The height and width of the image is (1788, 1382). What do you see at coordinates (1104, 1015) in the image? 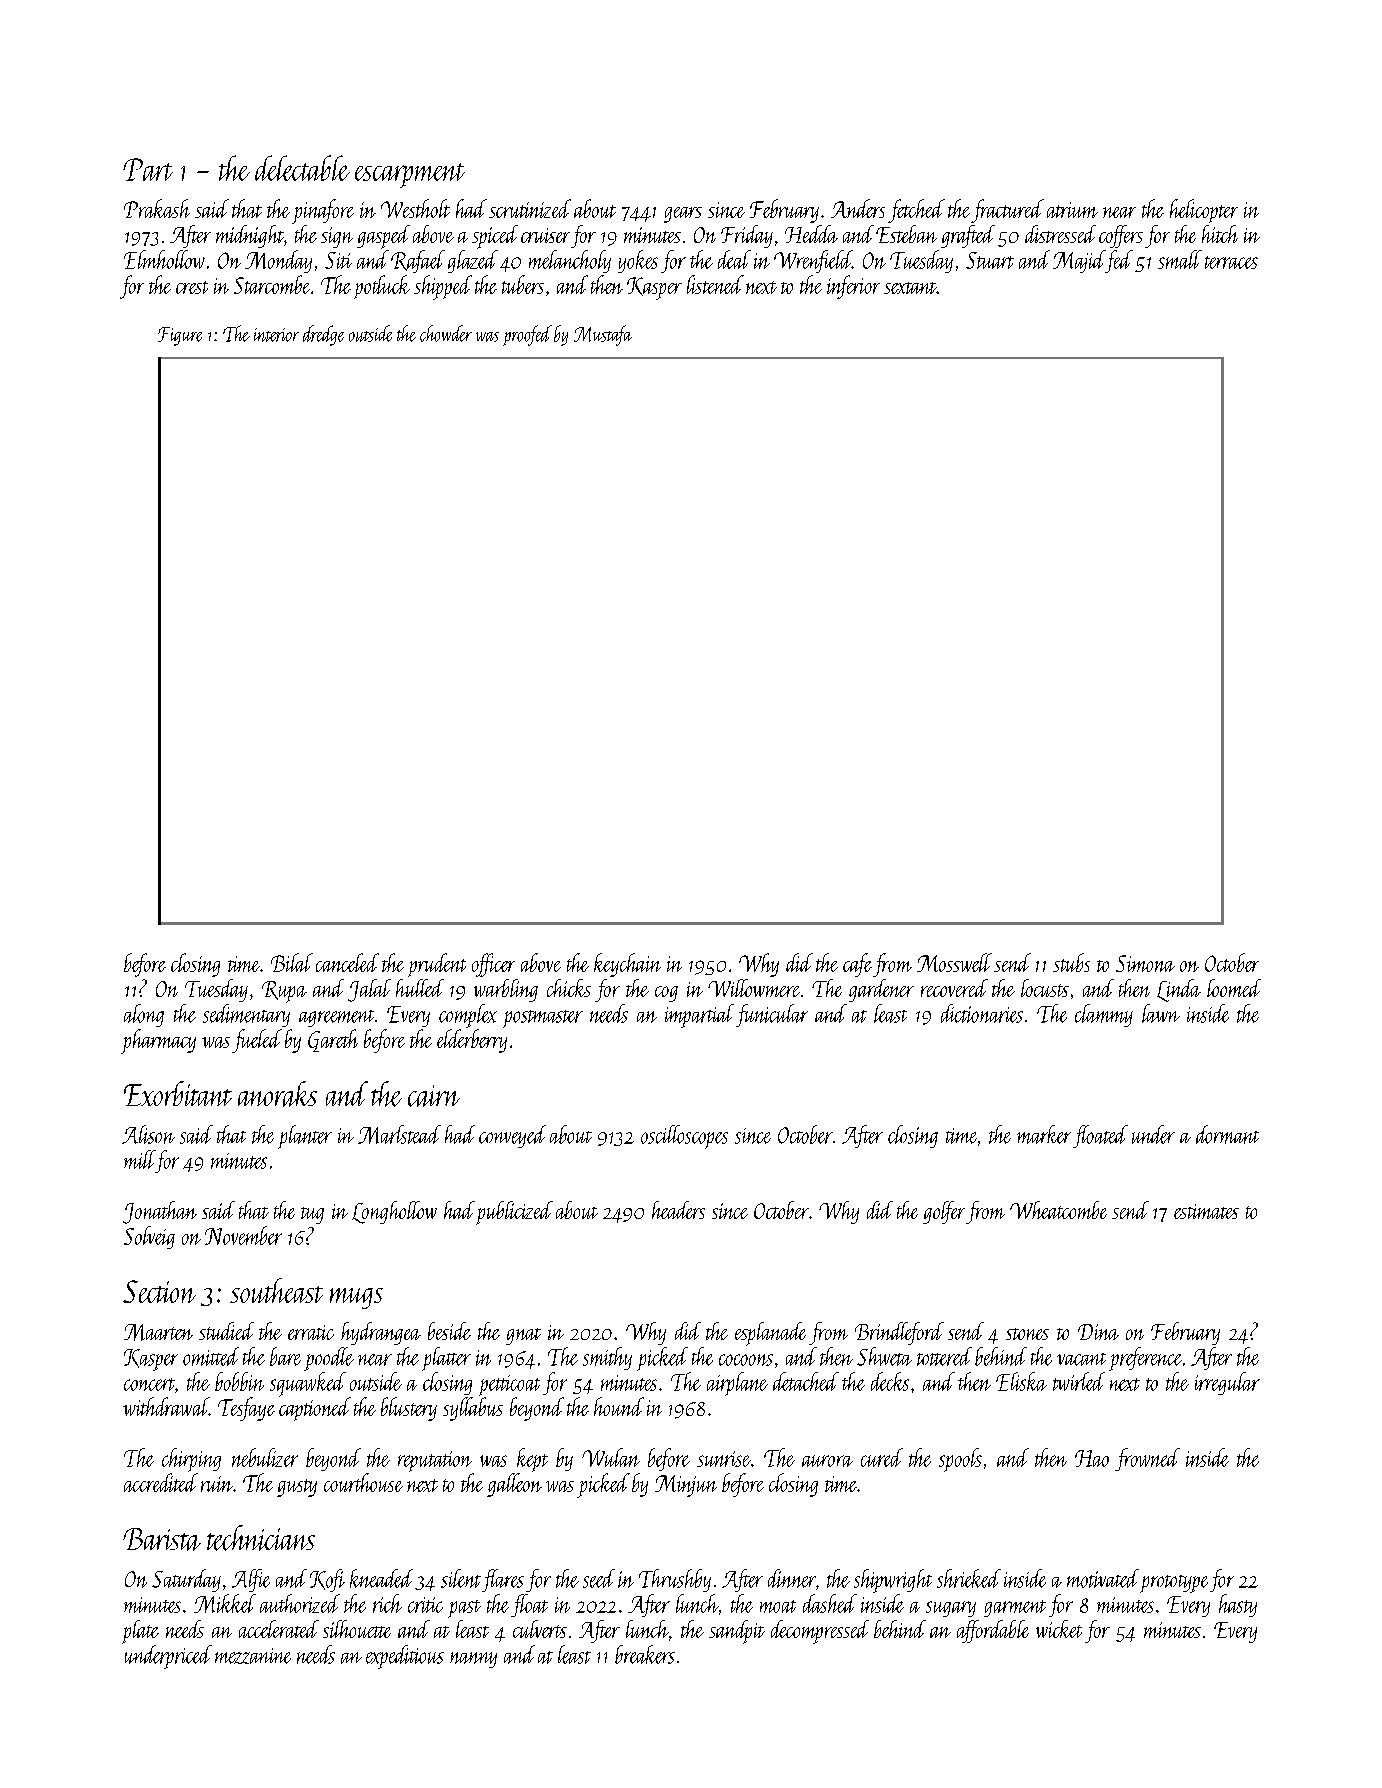
I see `clammy` at bounding box center [1104, 1015].
